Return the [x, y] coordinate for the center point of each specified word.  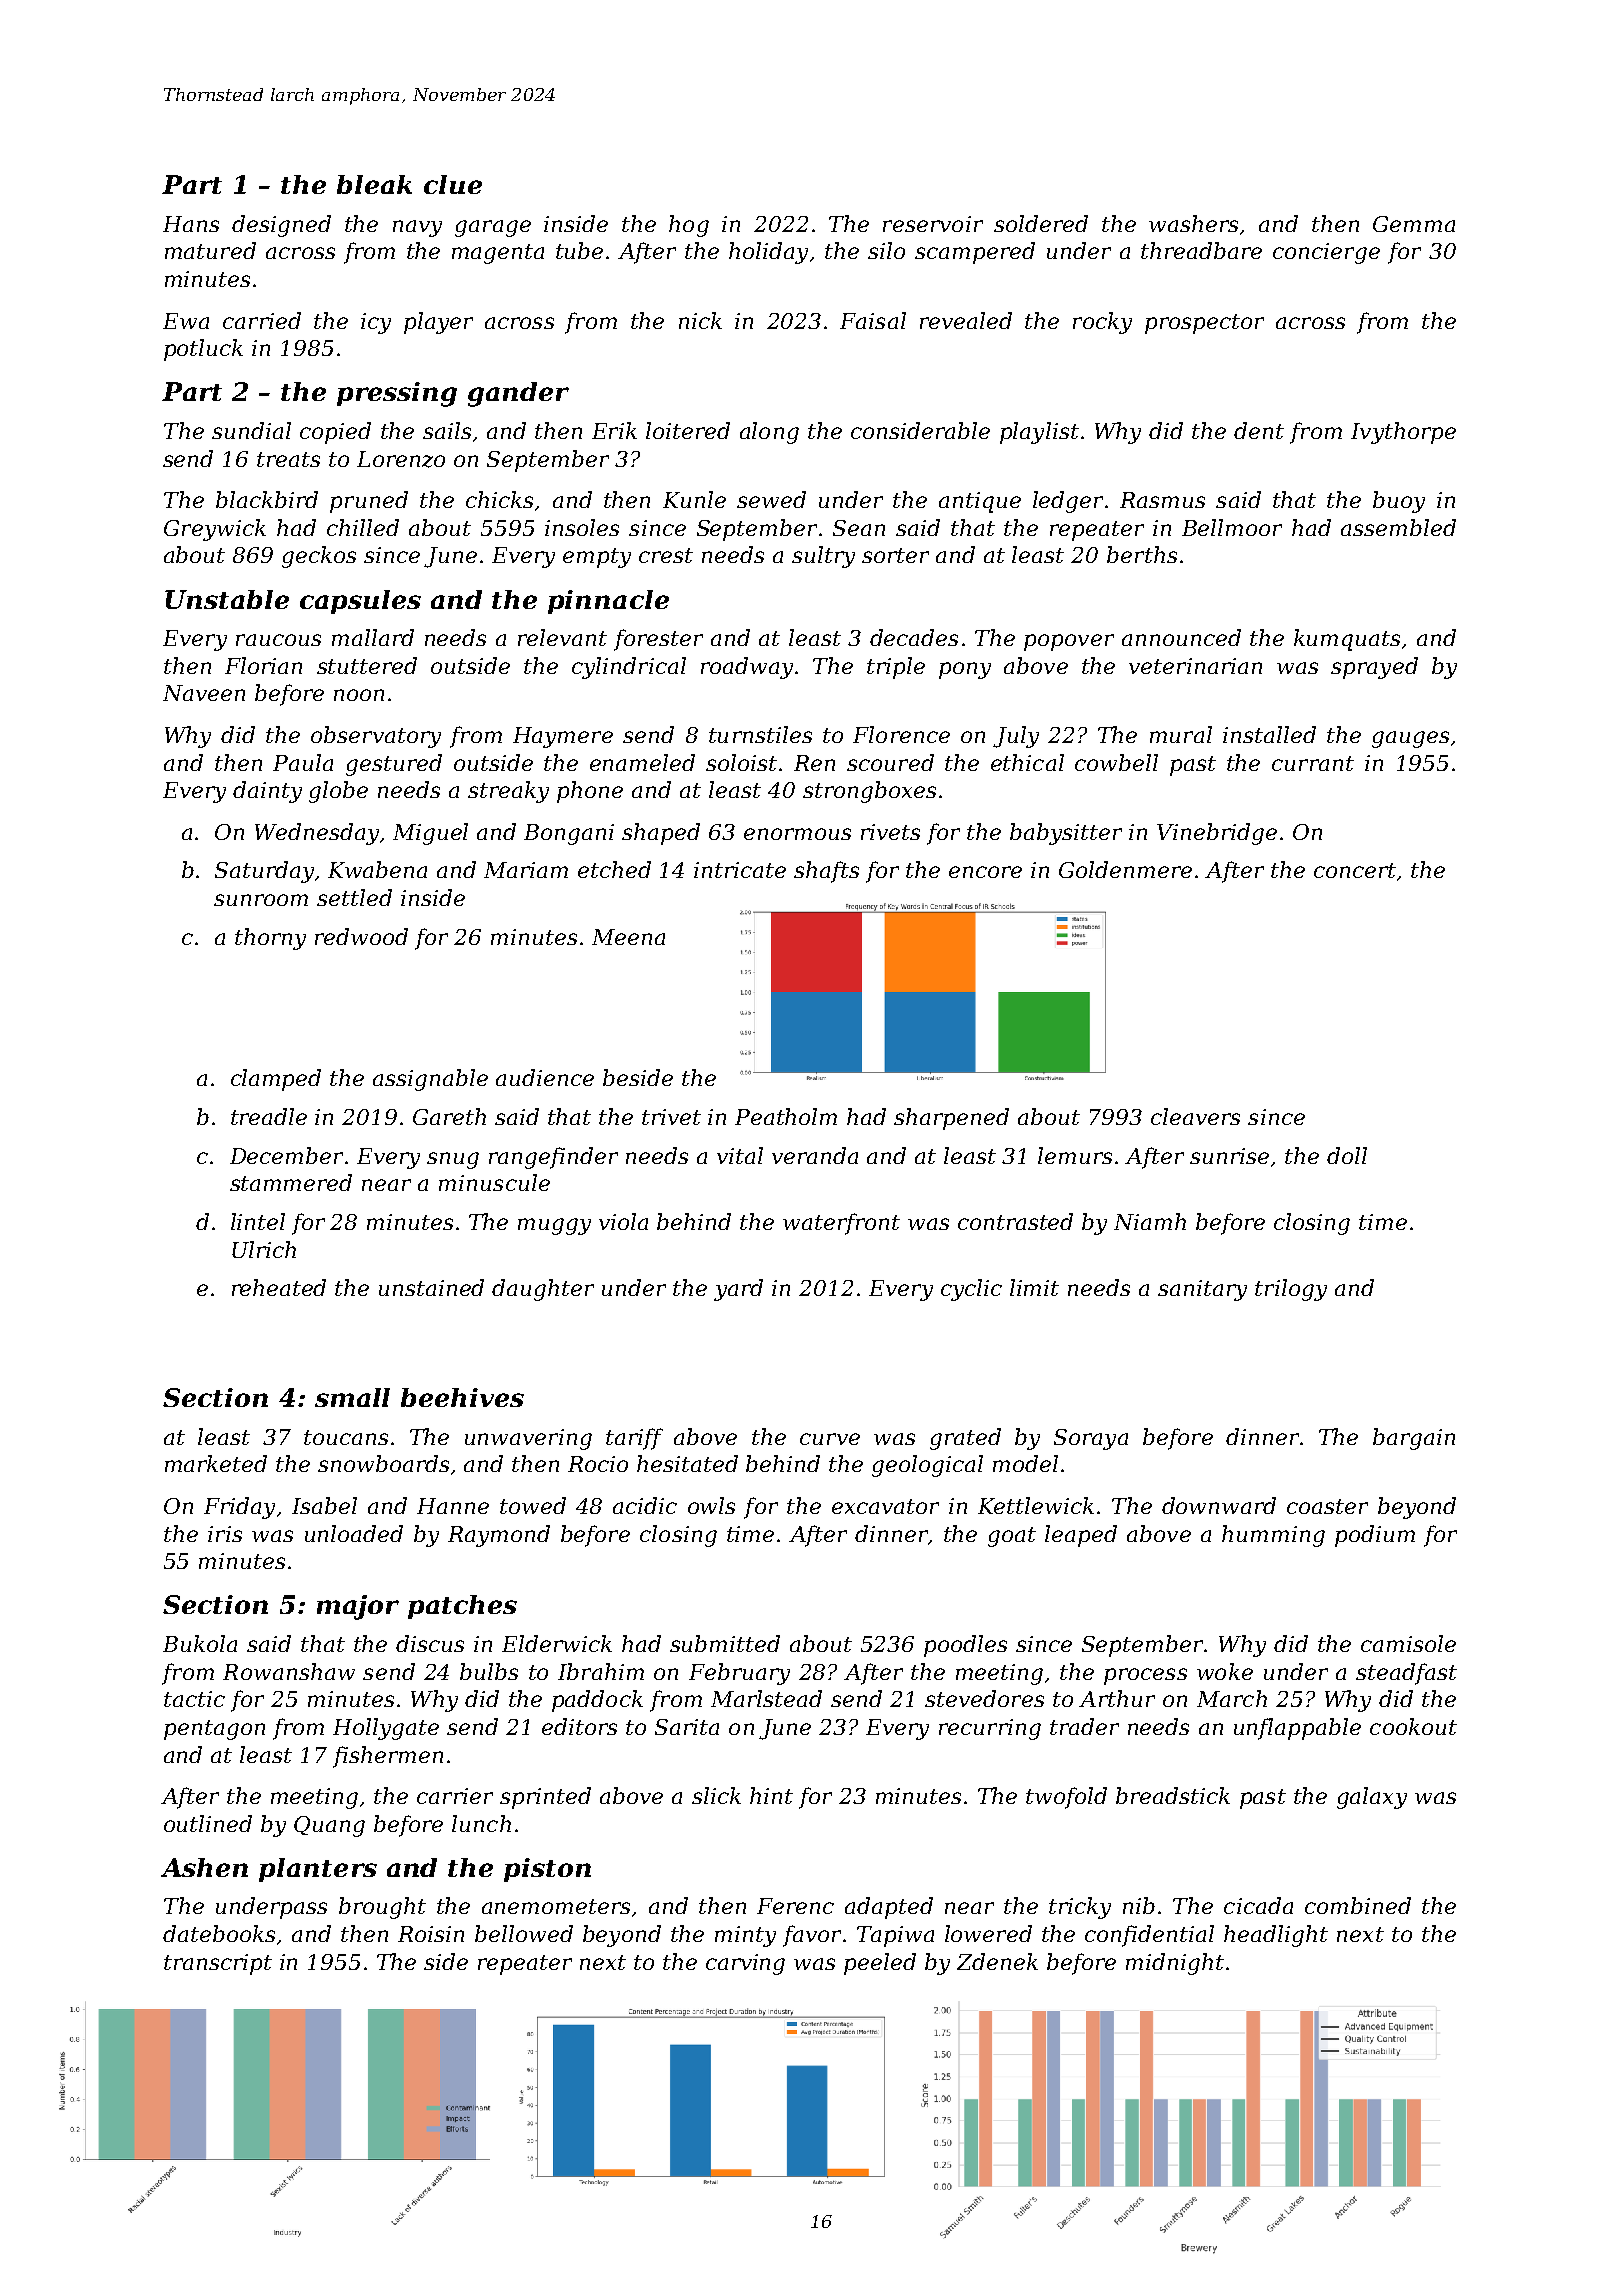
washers [1193, 223]
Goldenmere [1125, 869]
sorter [895, 555]
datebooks [219, 1933]
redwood [361, 936]
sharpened [951, 1119]
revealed [966, 320]
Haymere [563, 737]
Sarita [687, 1727]
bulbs [489, 1671]
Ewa [186, 321]
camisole [1408, 1643]
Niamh [1150, 1221]
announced [1181, 637]
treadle [269, 1116]
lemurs [1075, 1155]
